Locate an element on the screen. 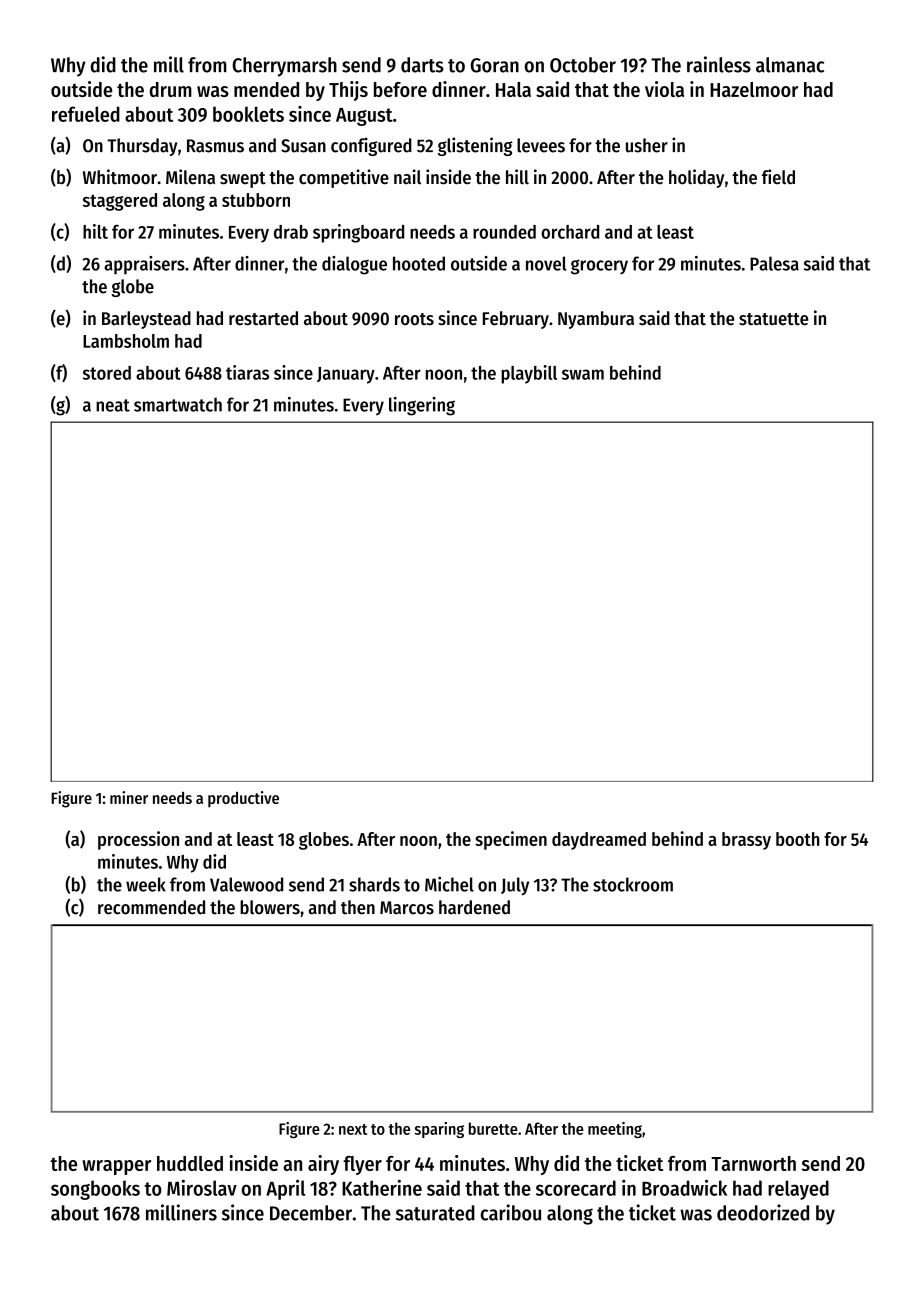 Image resolution: width=924 pixels, height=1314 pixels. novel is located at coordinates (546, 263).
